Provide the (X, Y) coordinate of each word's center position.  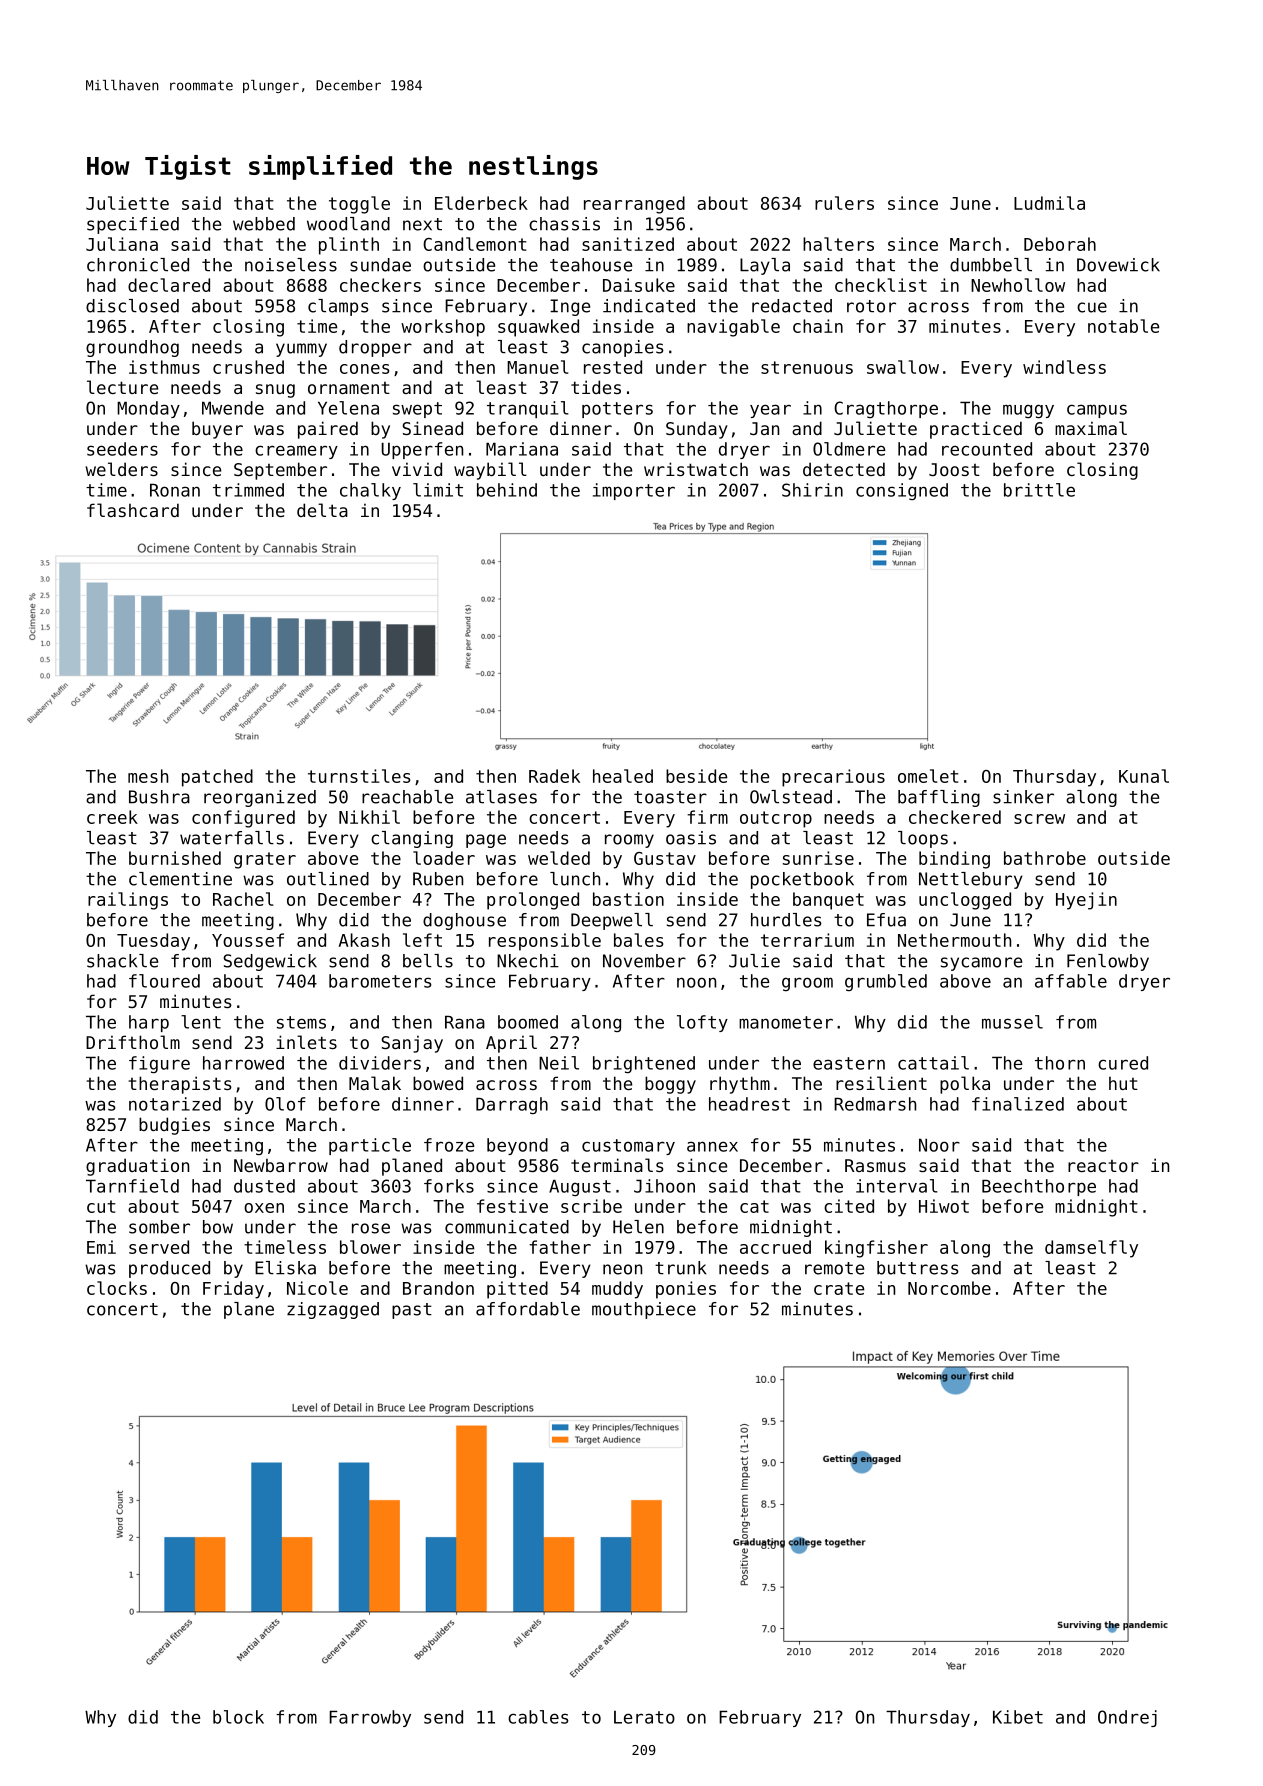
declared (169, 285)
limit (438, 490)
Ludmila (1049, 203)
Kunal (1144, 776)
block (238, 1717)
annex (712, 1146)
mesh (148, 776)
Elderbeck (481, 203)
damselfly (1091, 1249)
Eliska (285, 1268)
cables (538, 1717)
